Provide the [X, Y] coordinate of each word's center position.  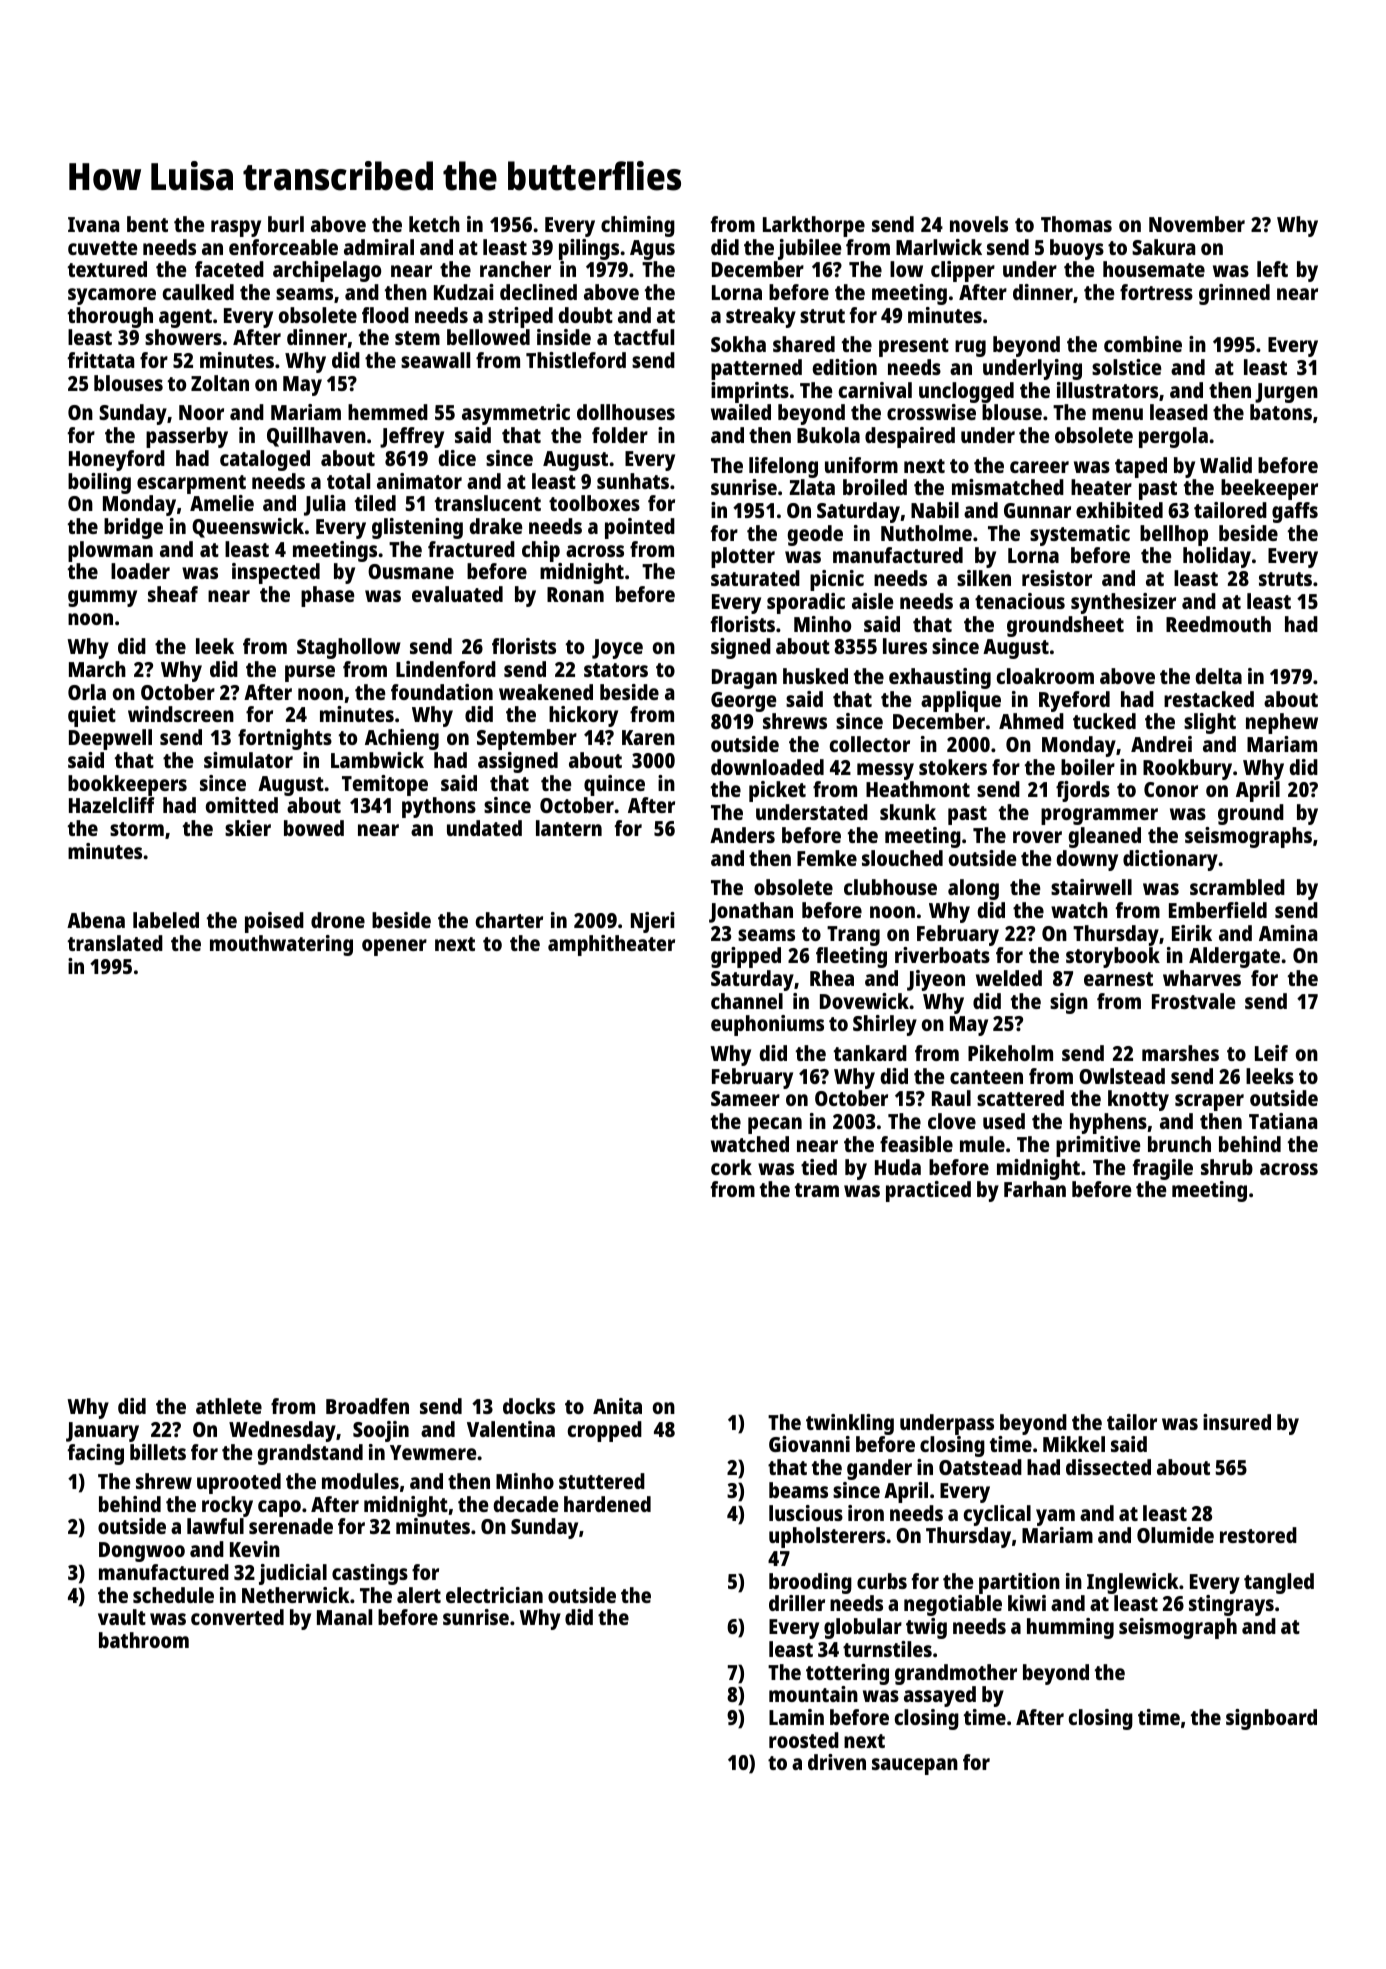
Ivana [93, 224]
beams [798, 1490]
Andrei [1161, 744]
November [1197, 224]
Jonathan [751, 912]
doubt [585, 315]
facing [95, 1454]
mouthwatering [281, 945]
